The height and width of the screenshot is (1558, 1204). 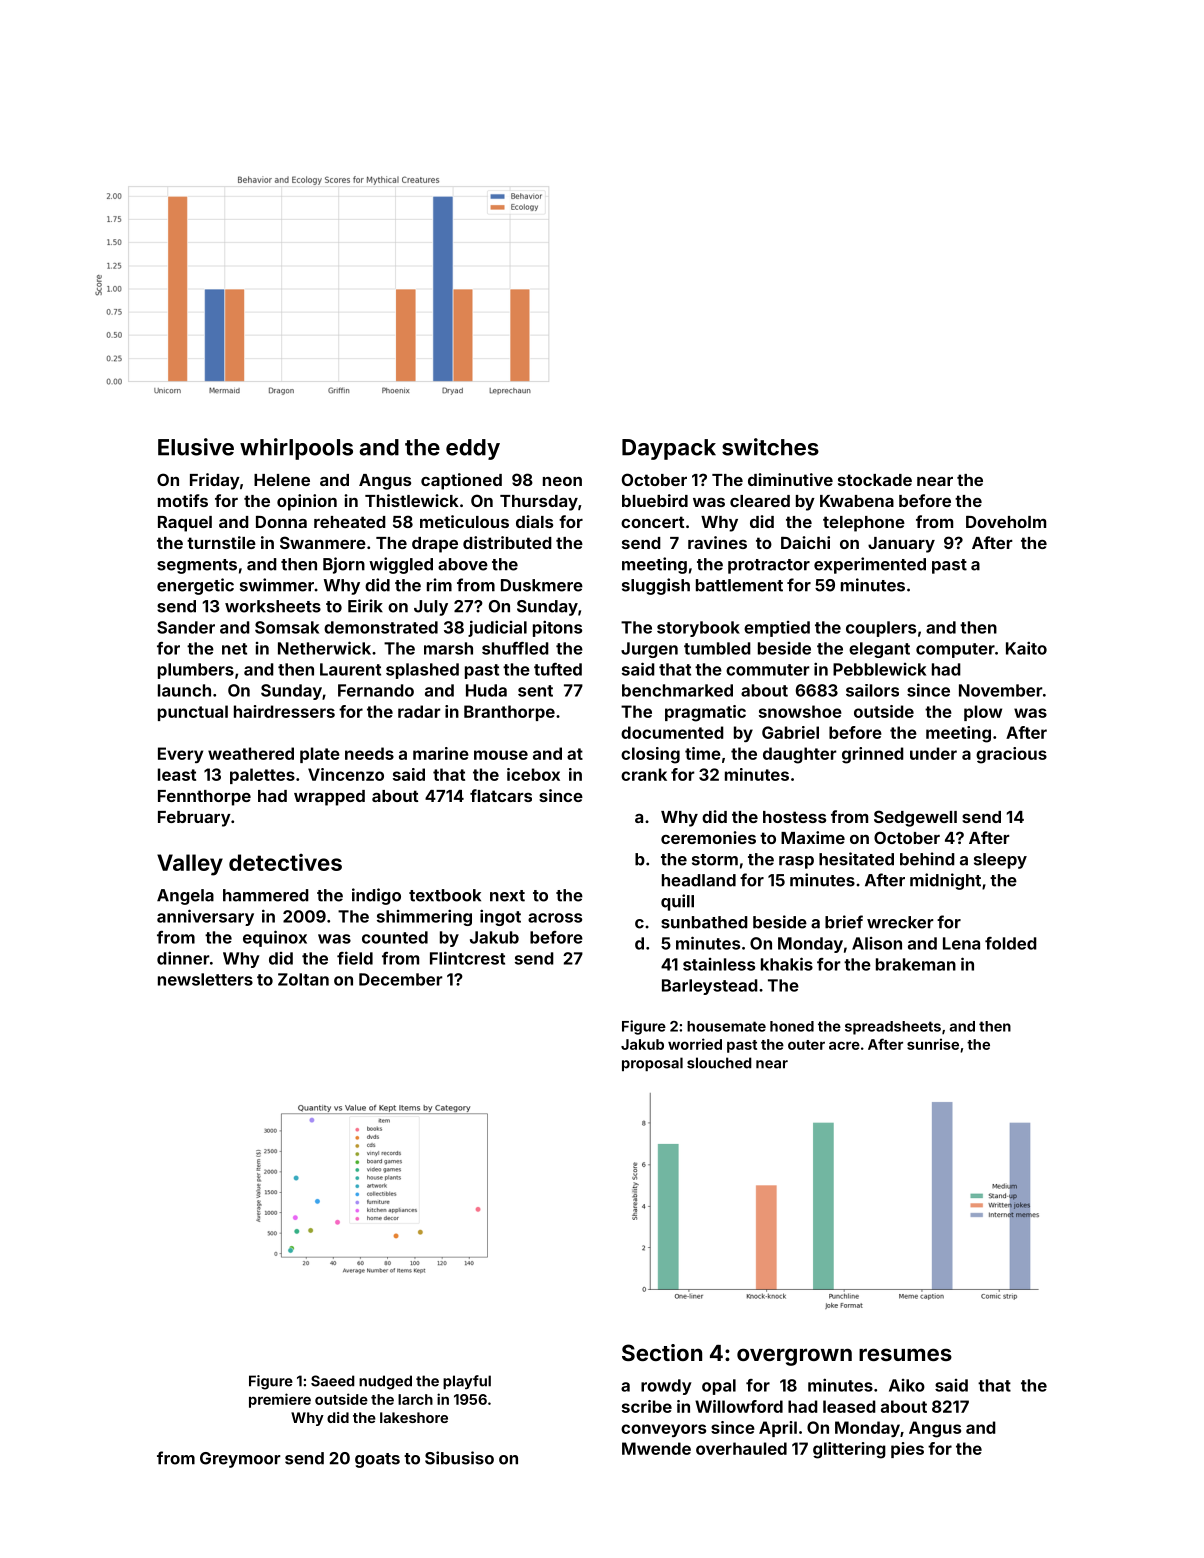 I want to click on proposal, so click(x=652, y=1064).
